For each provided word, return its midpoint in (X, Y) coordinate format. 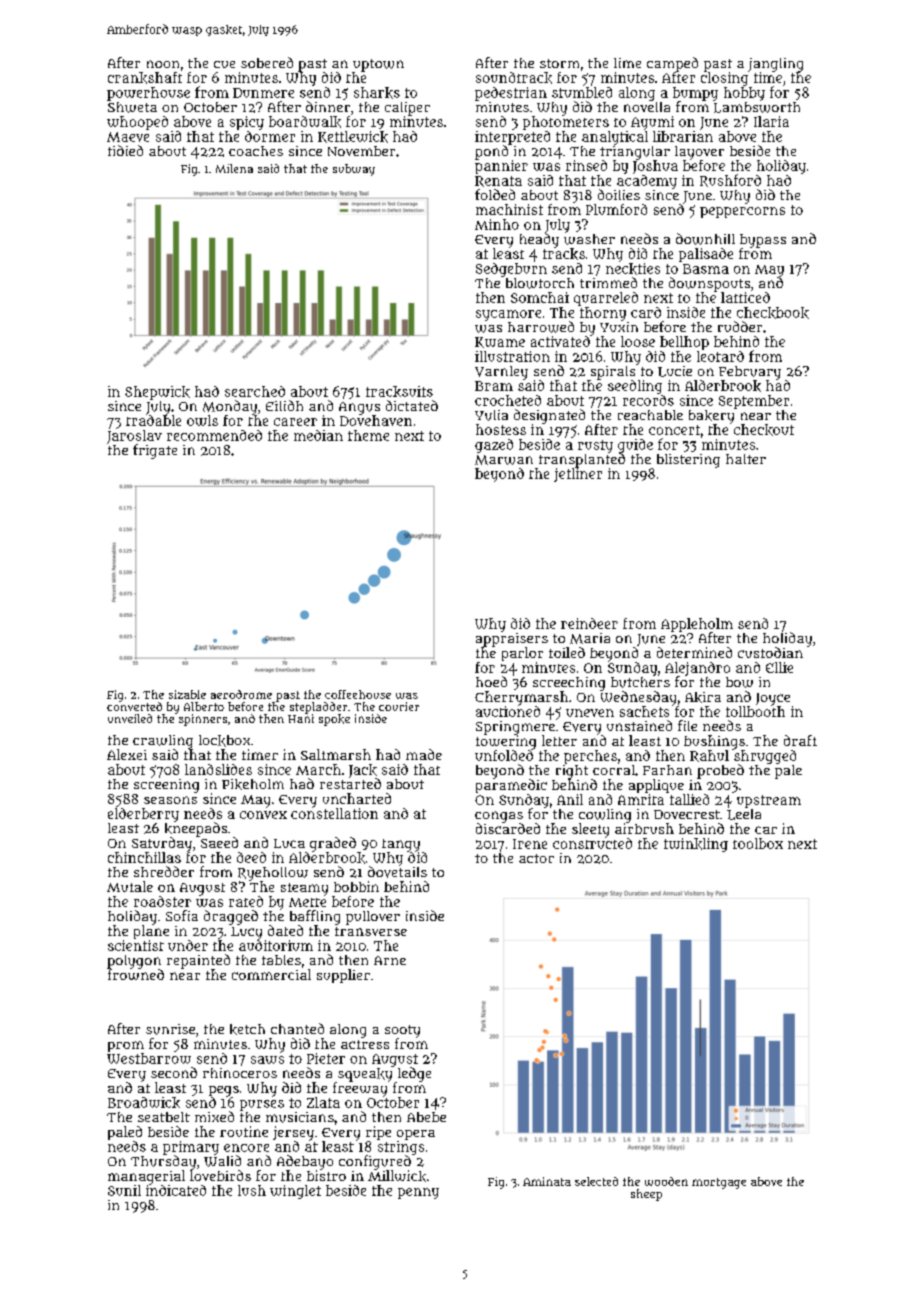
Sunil (124, 1190)
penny (418, 1193)
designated (549, 416)
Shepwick (157, 393)
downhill (705, 239)
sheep (646, 1195)
